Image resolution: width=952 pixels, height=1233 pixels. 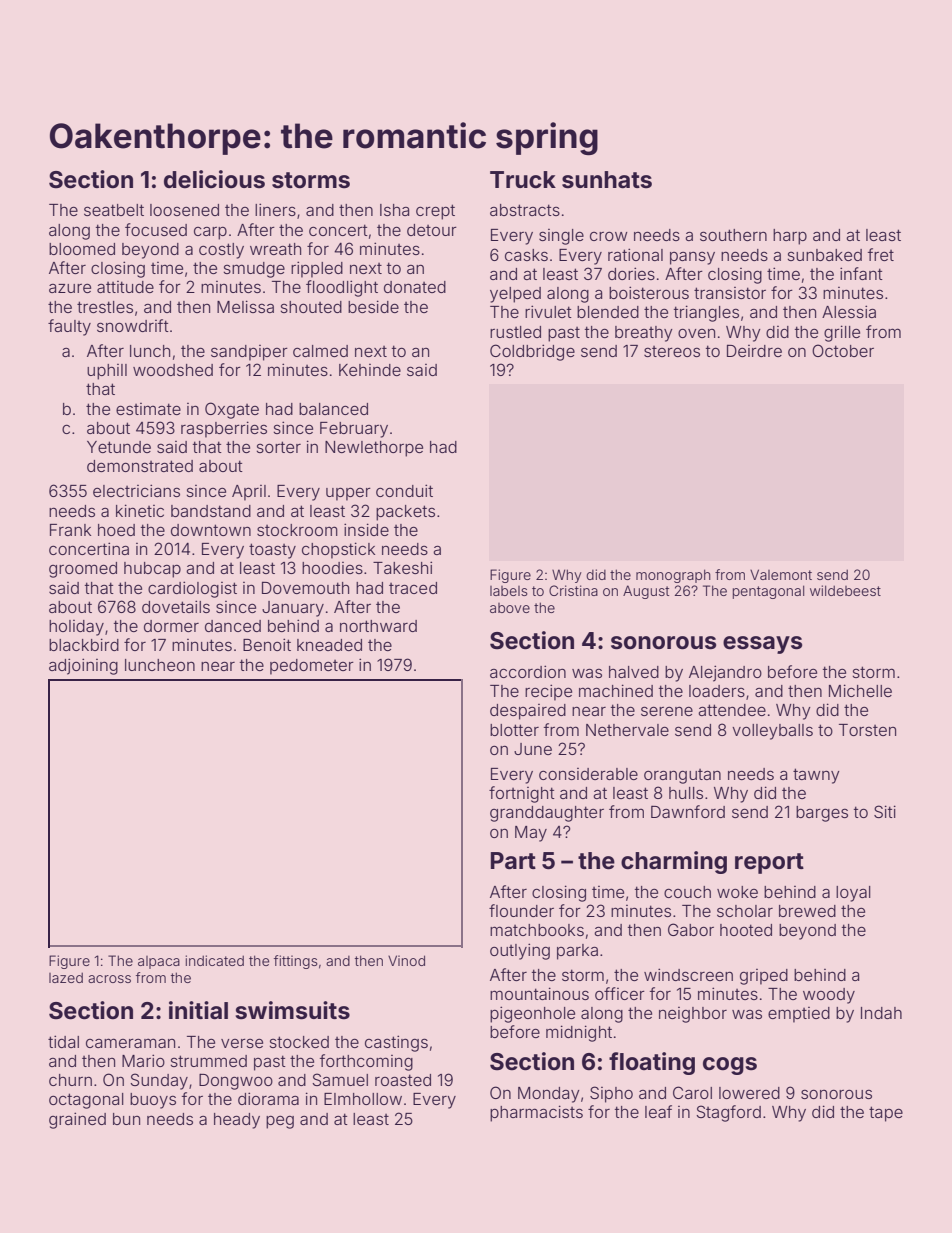 What do you see at coordinates (762, 645) in the document?
I see `essays` at bounding box center [762, 645].
